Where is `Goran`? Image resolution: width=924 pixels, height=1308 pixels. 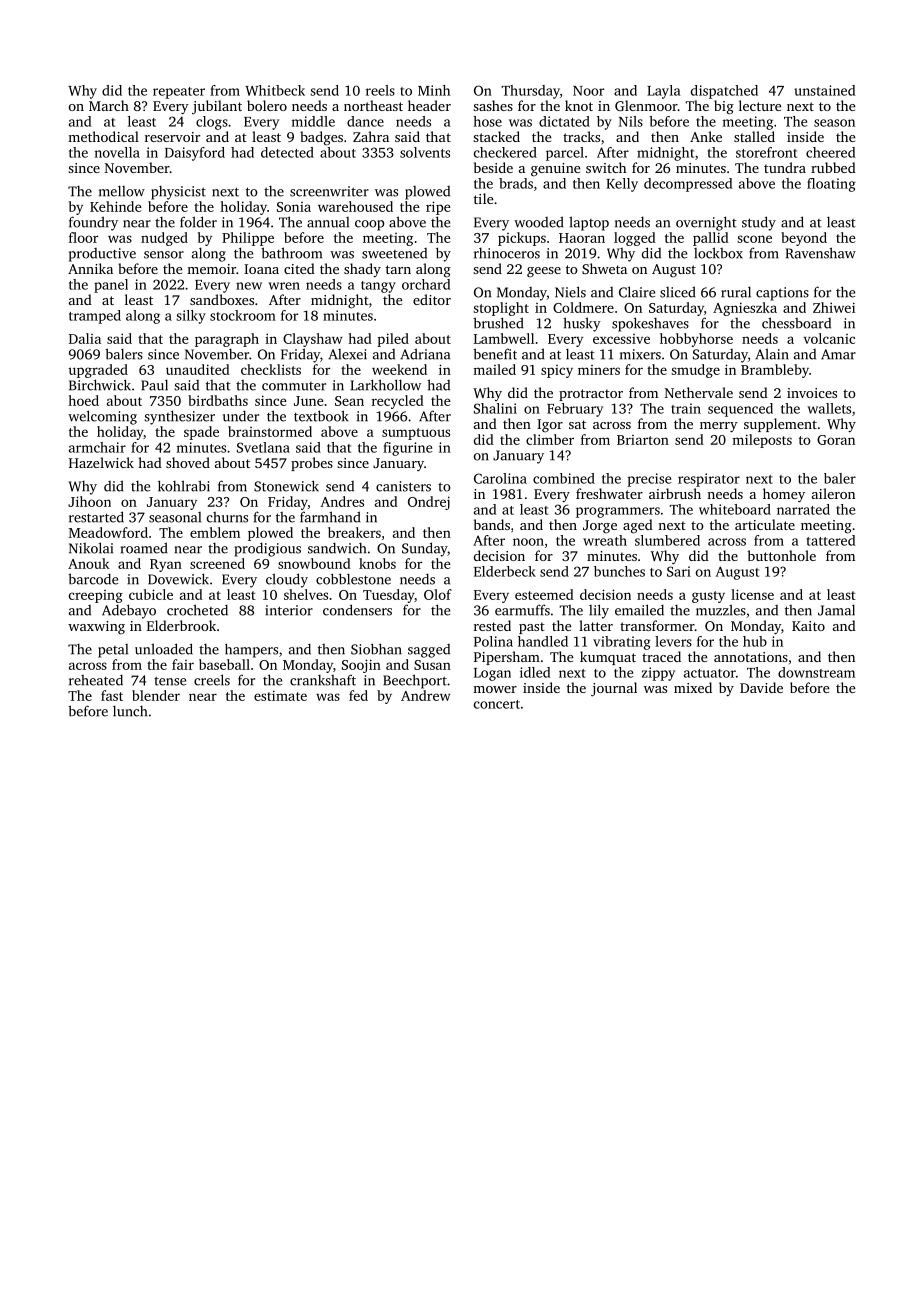 Goran is located at coordinates (836, 440).
